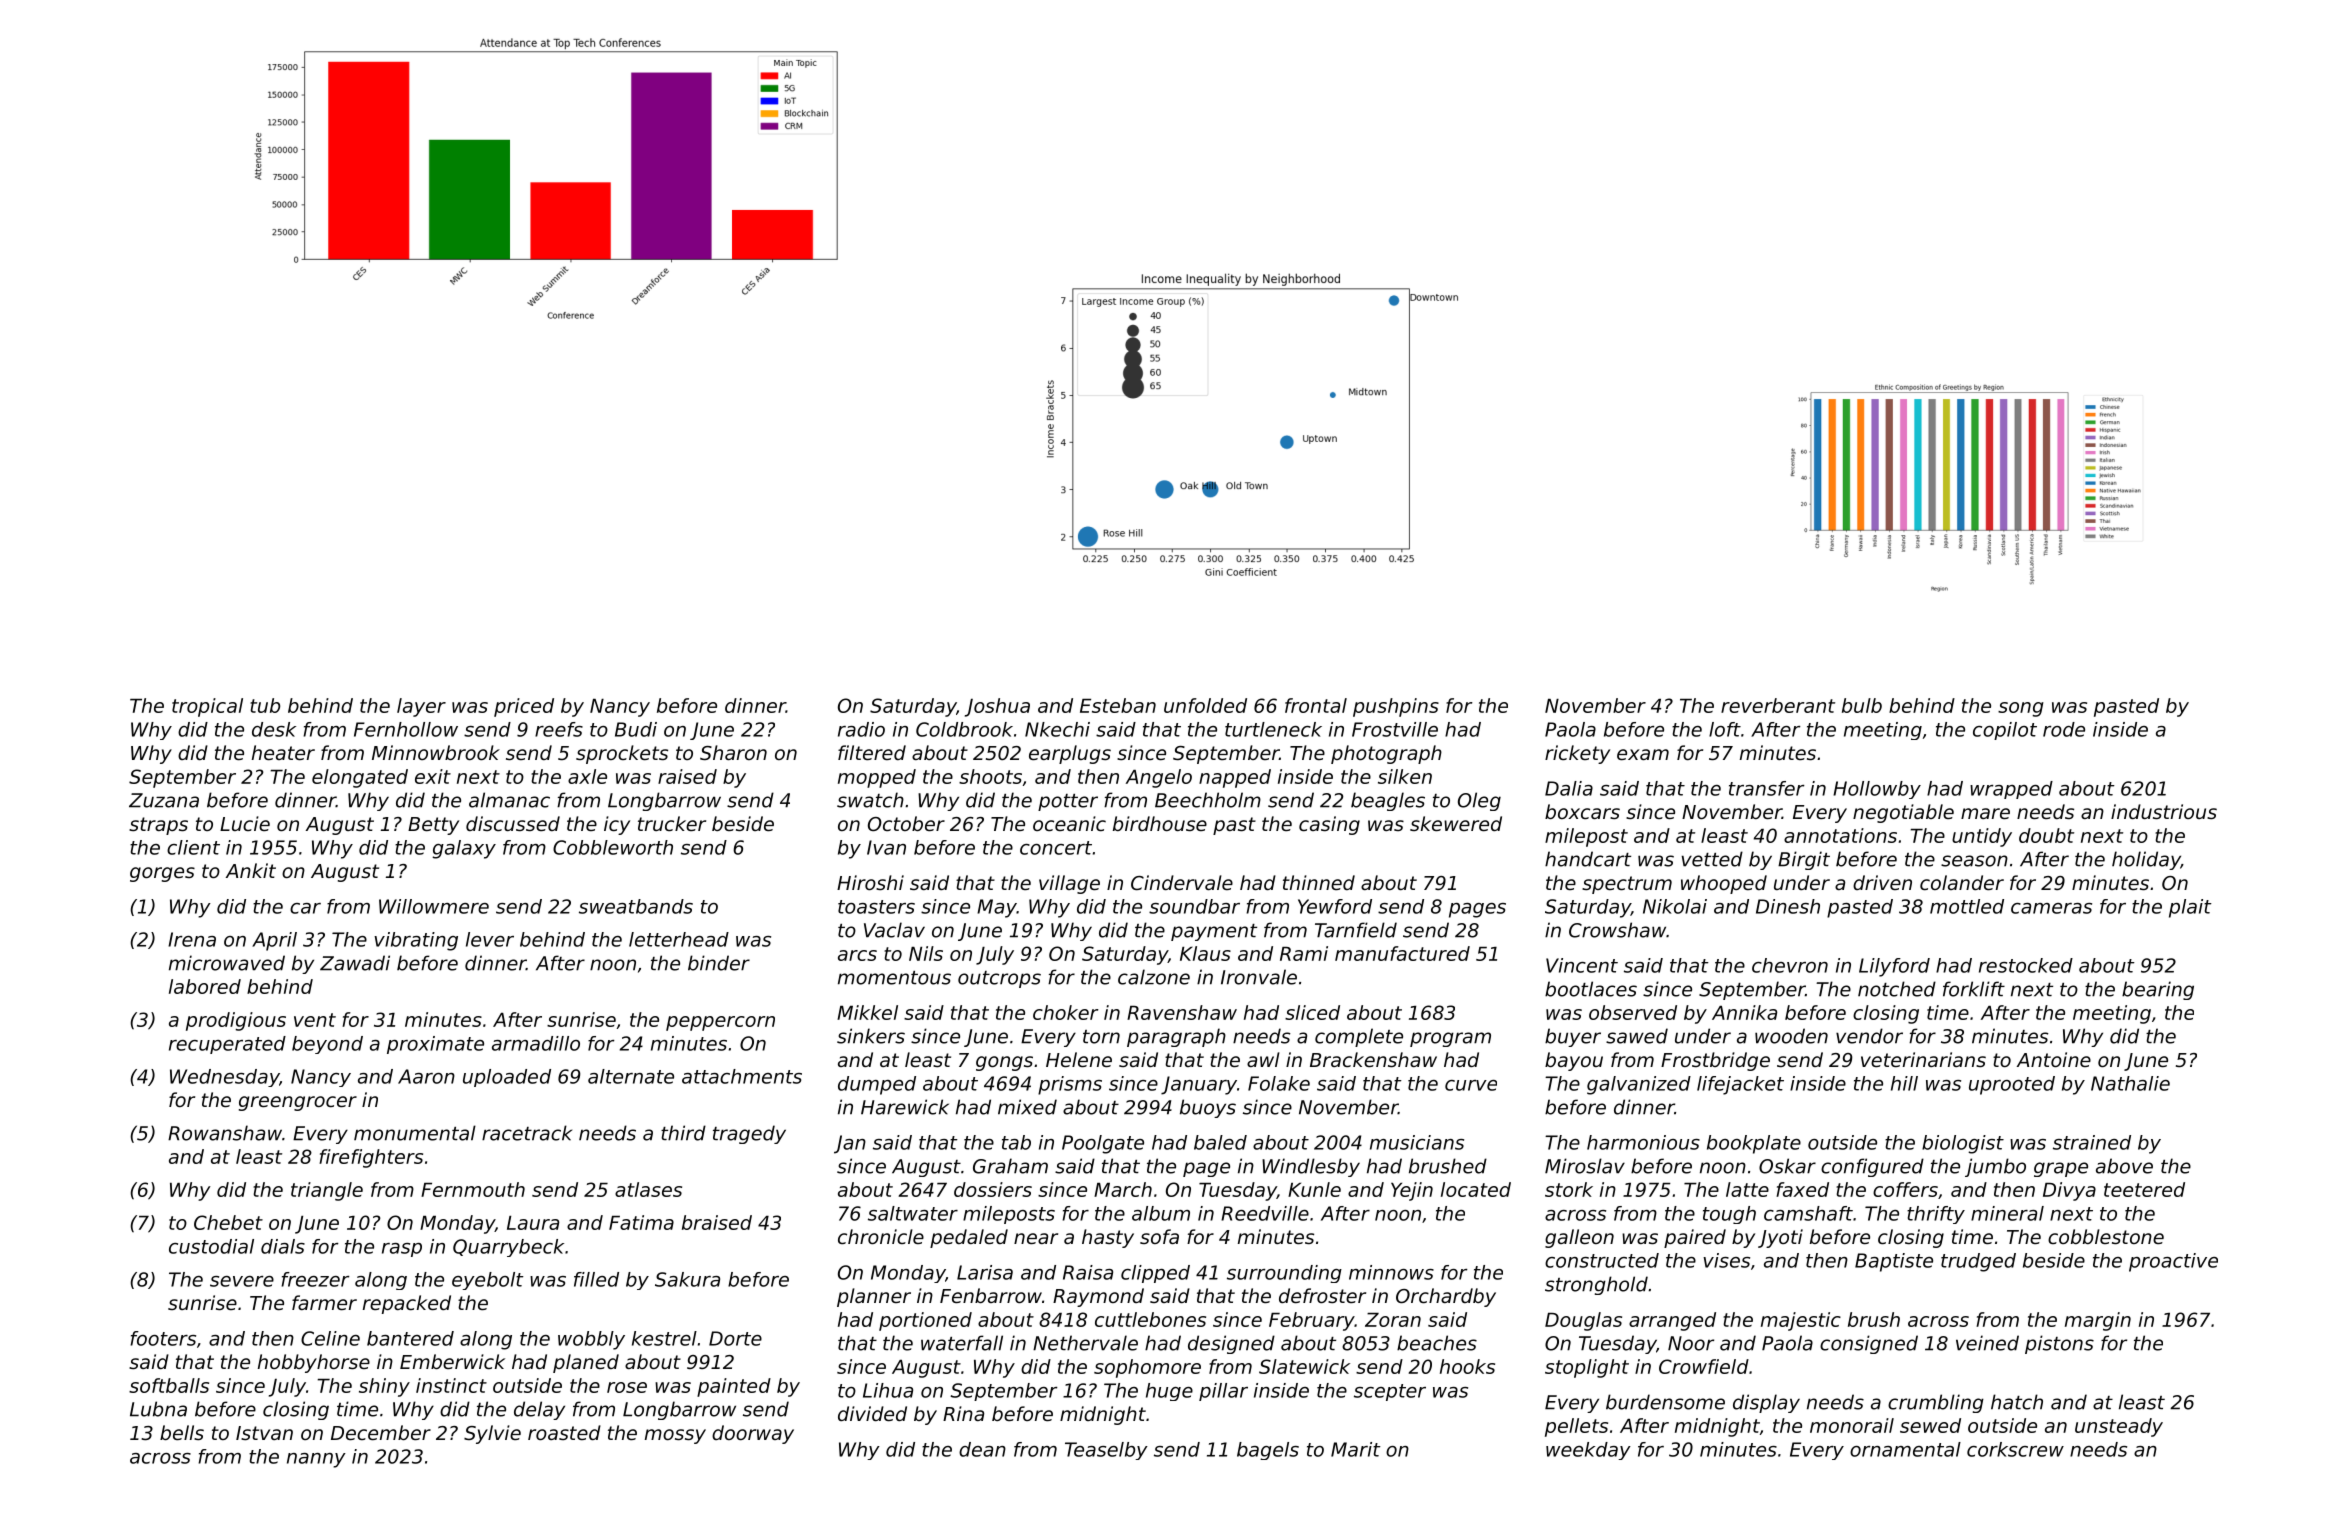 The image size is (2349, 1520). Describe the element at coordinates (1273, 729) in the document. I see `turtleneck` at that location.
